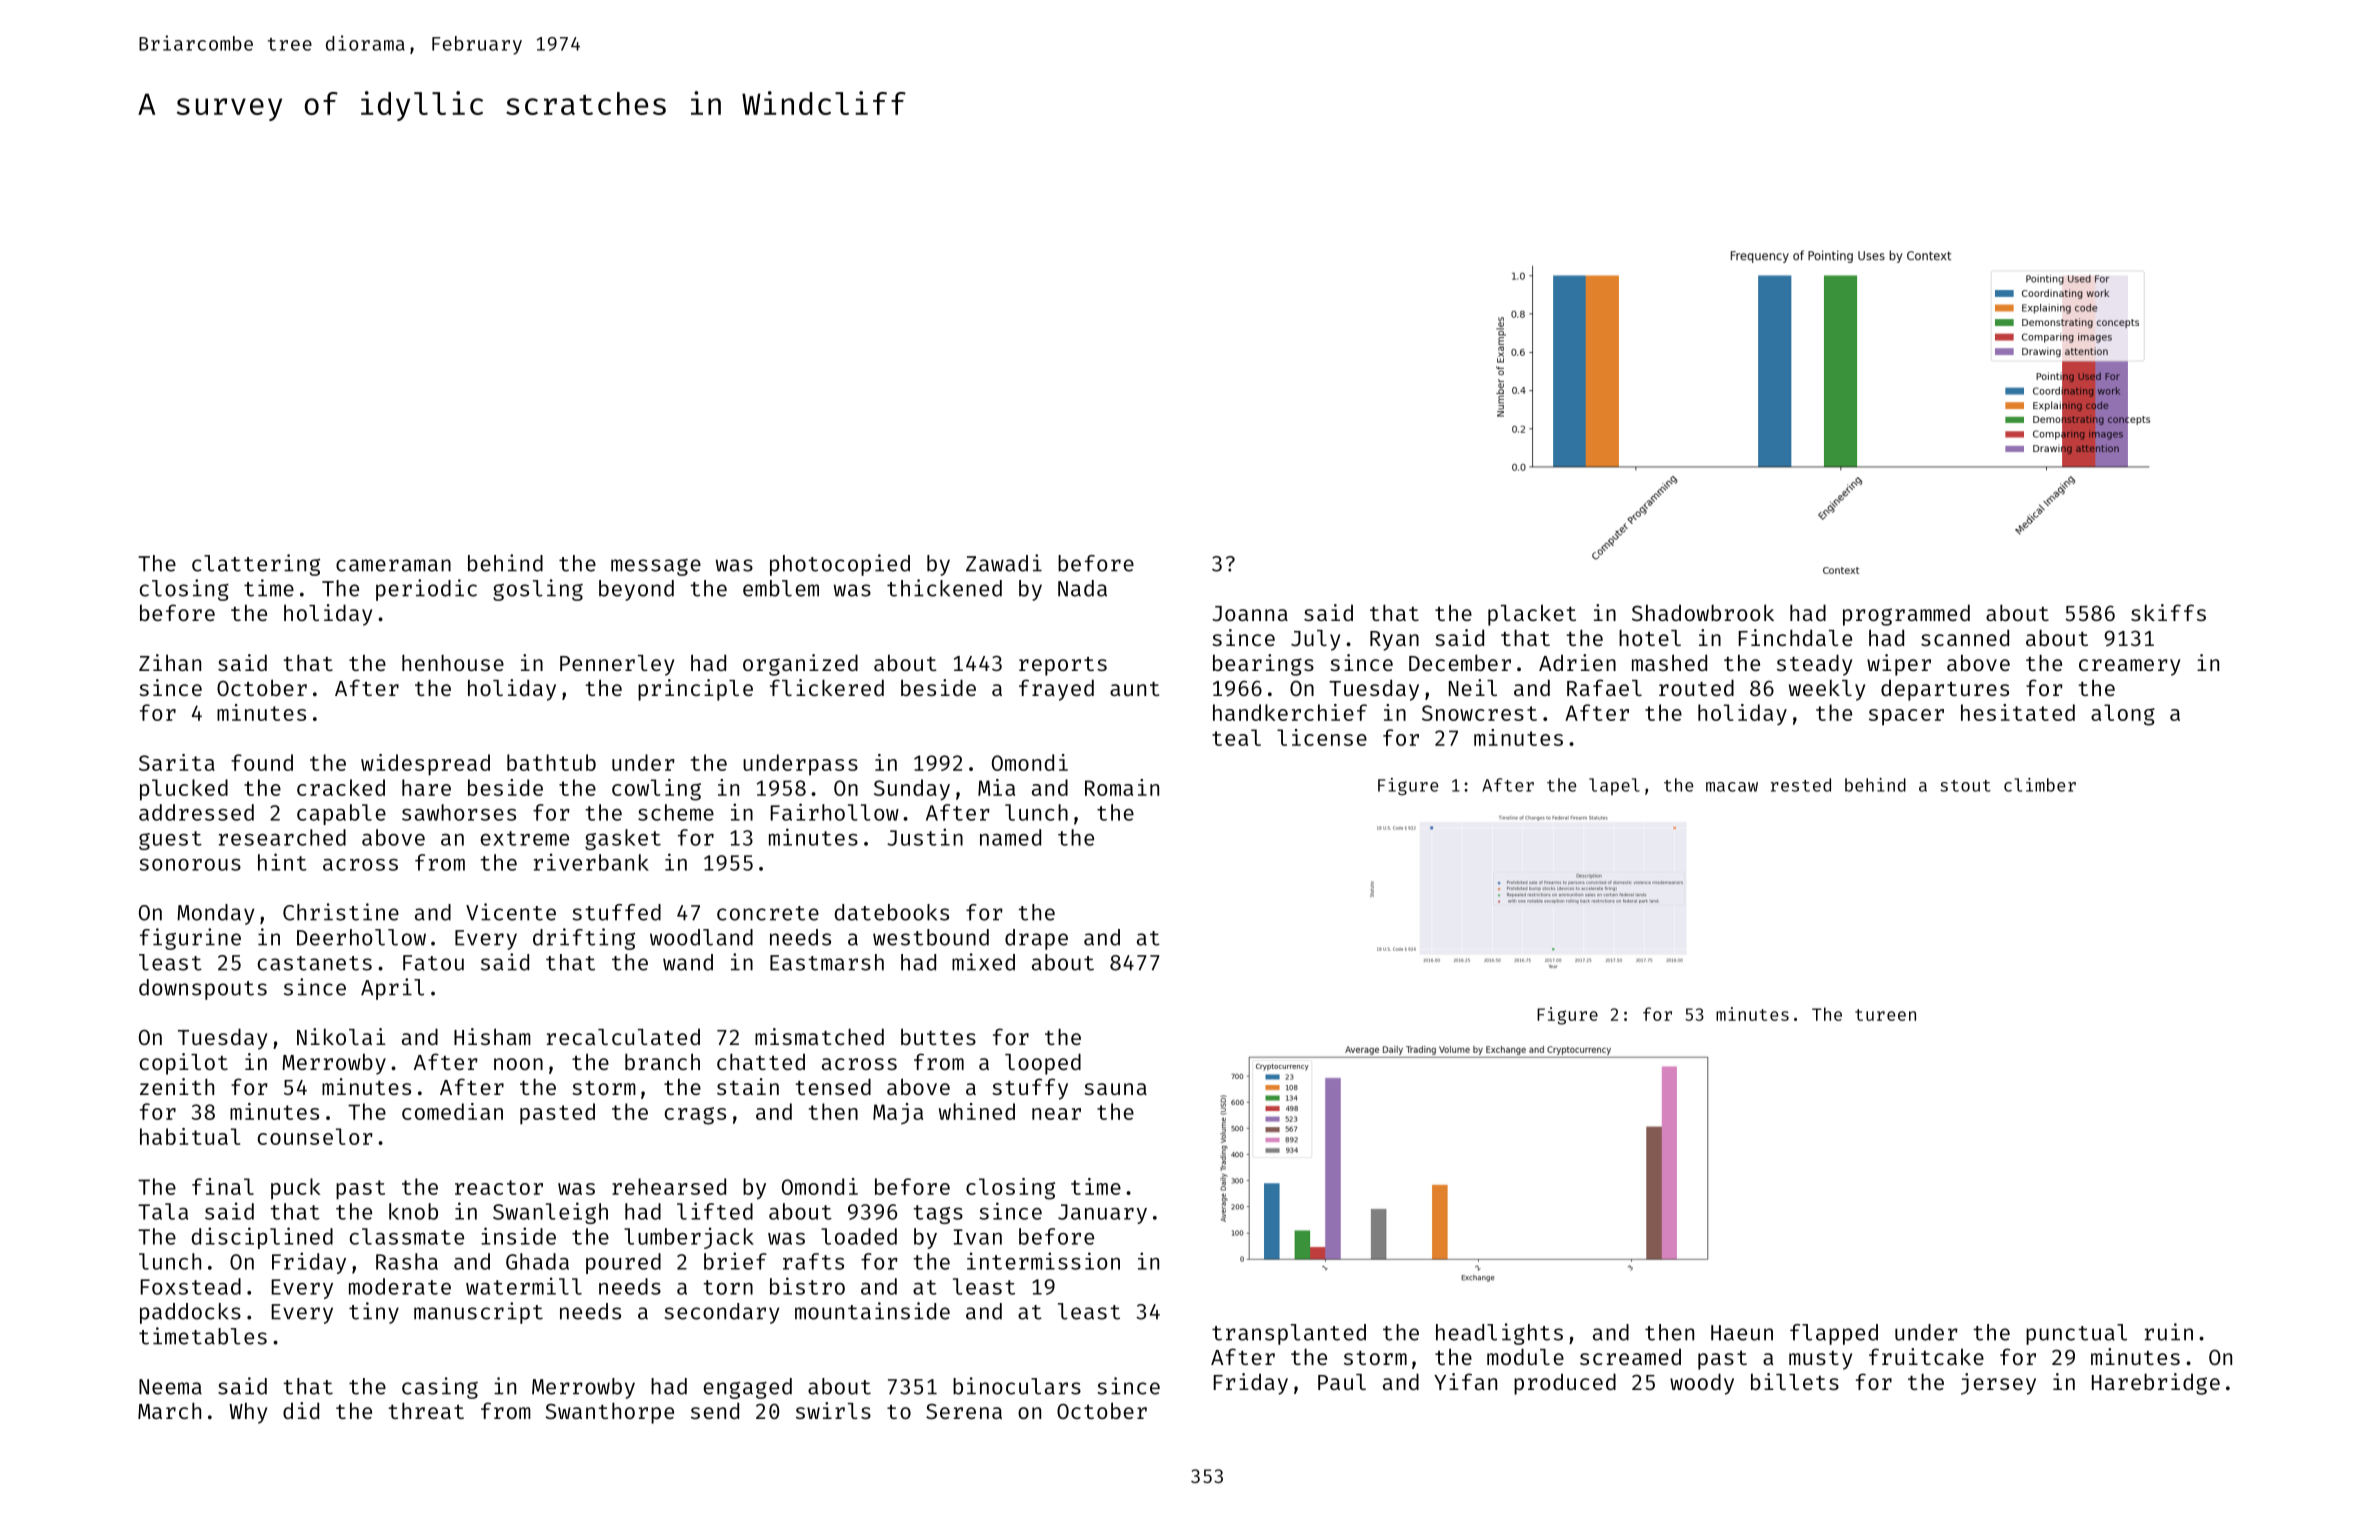 This page has width=2380, height=1540. Describe the element at coordinates (944, 588) in the page. I see `thickened` at that location.
